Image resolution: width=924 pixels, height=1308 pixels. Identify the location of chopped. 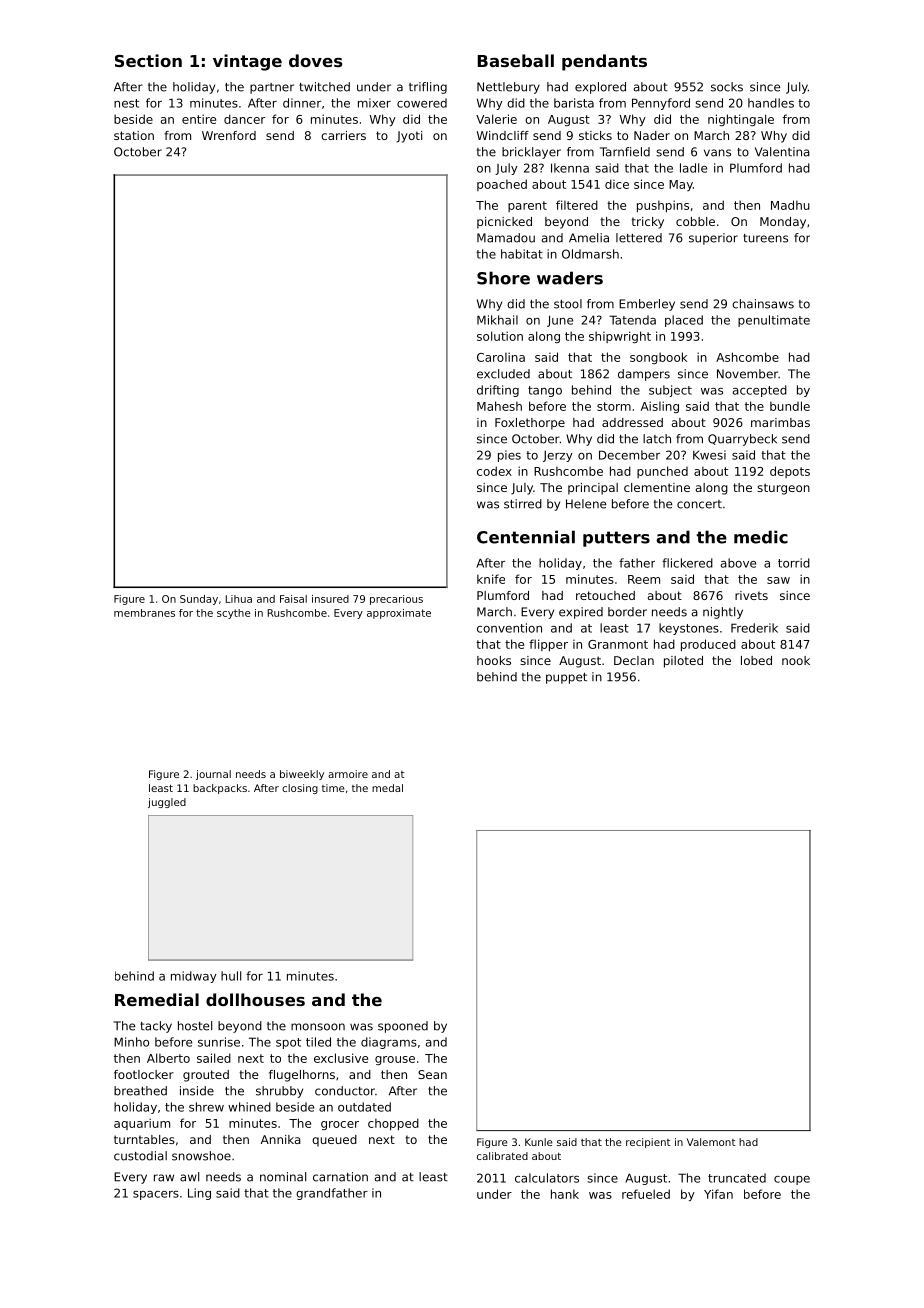
(393, 1124).
